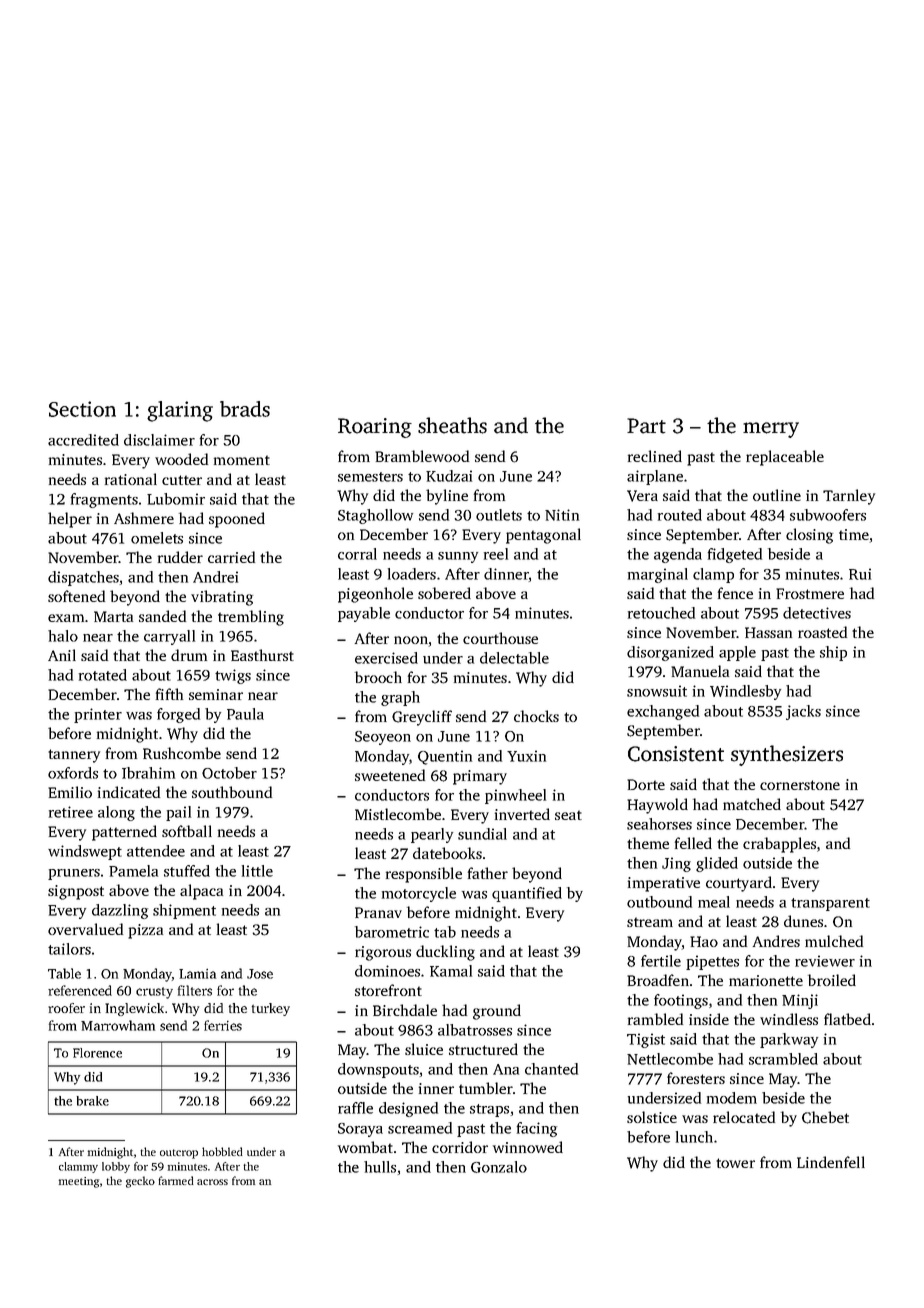 This screenshot has width=924, height=1308. What do you see at coordinates (499, 1167) in the screenshot?
I see `Gonzalo` at bounding box center [499, 1167].
